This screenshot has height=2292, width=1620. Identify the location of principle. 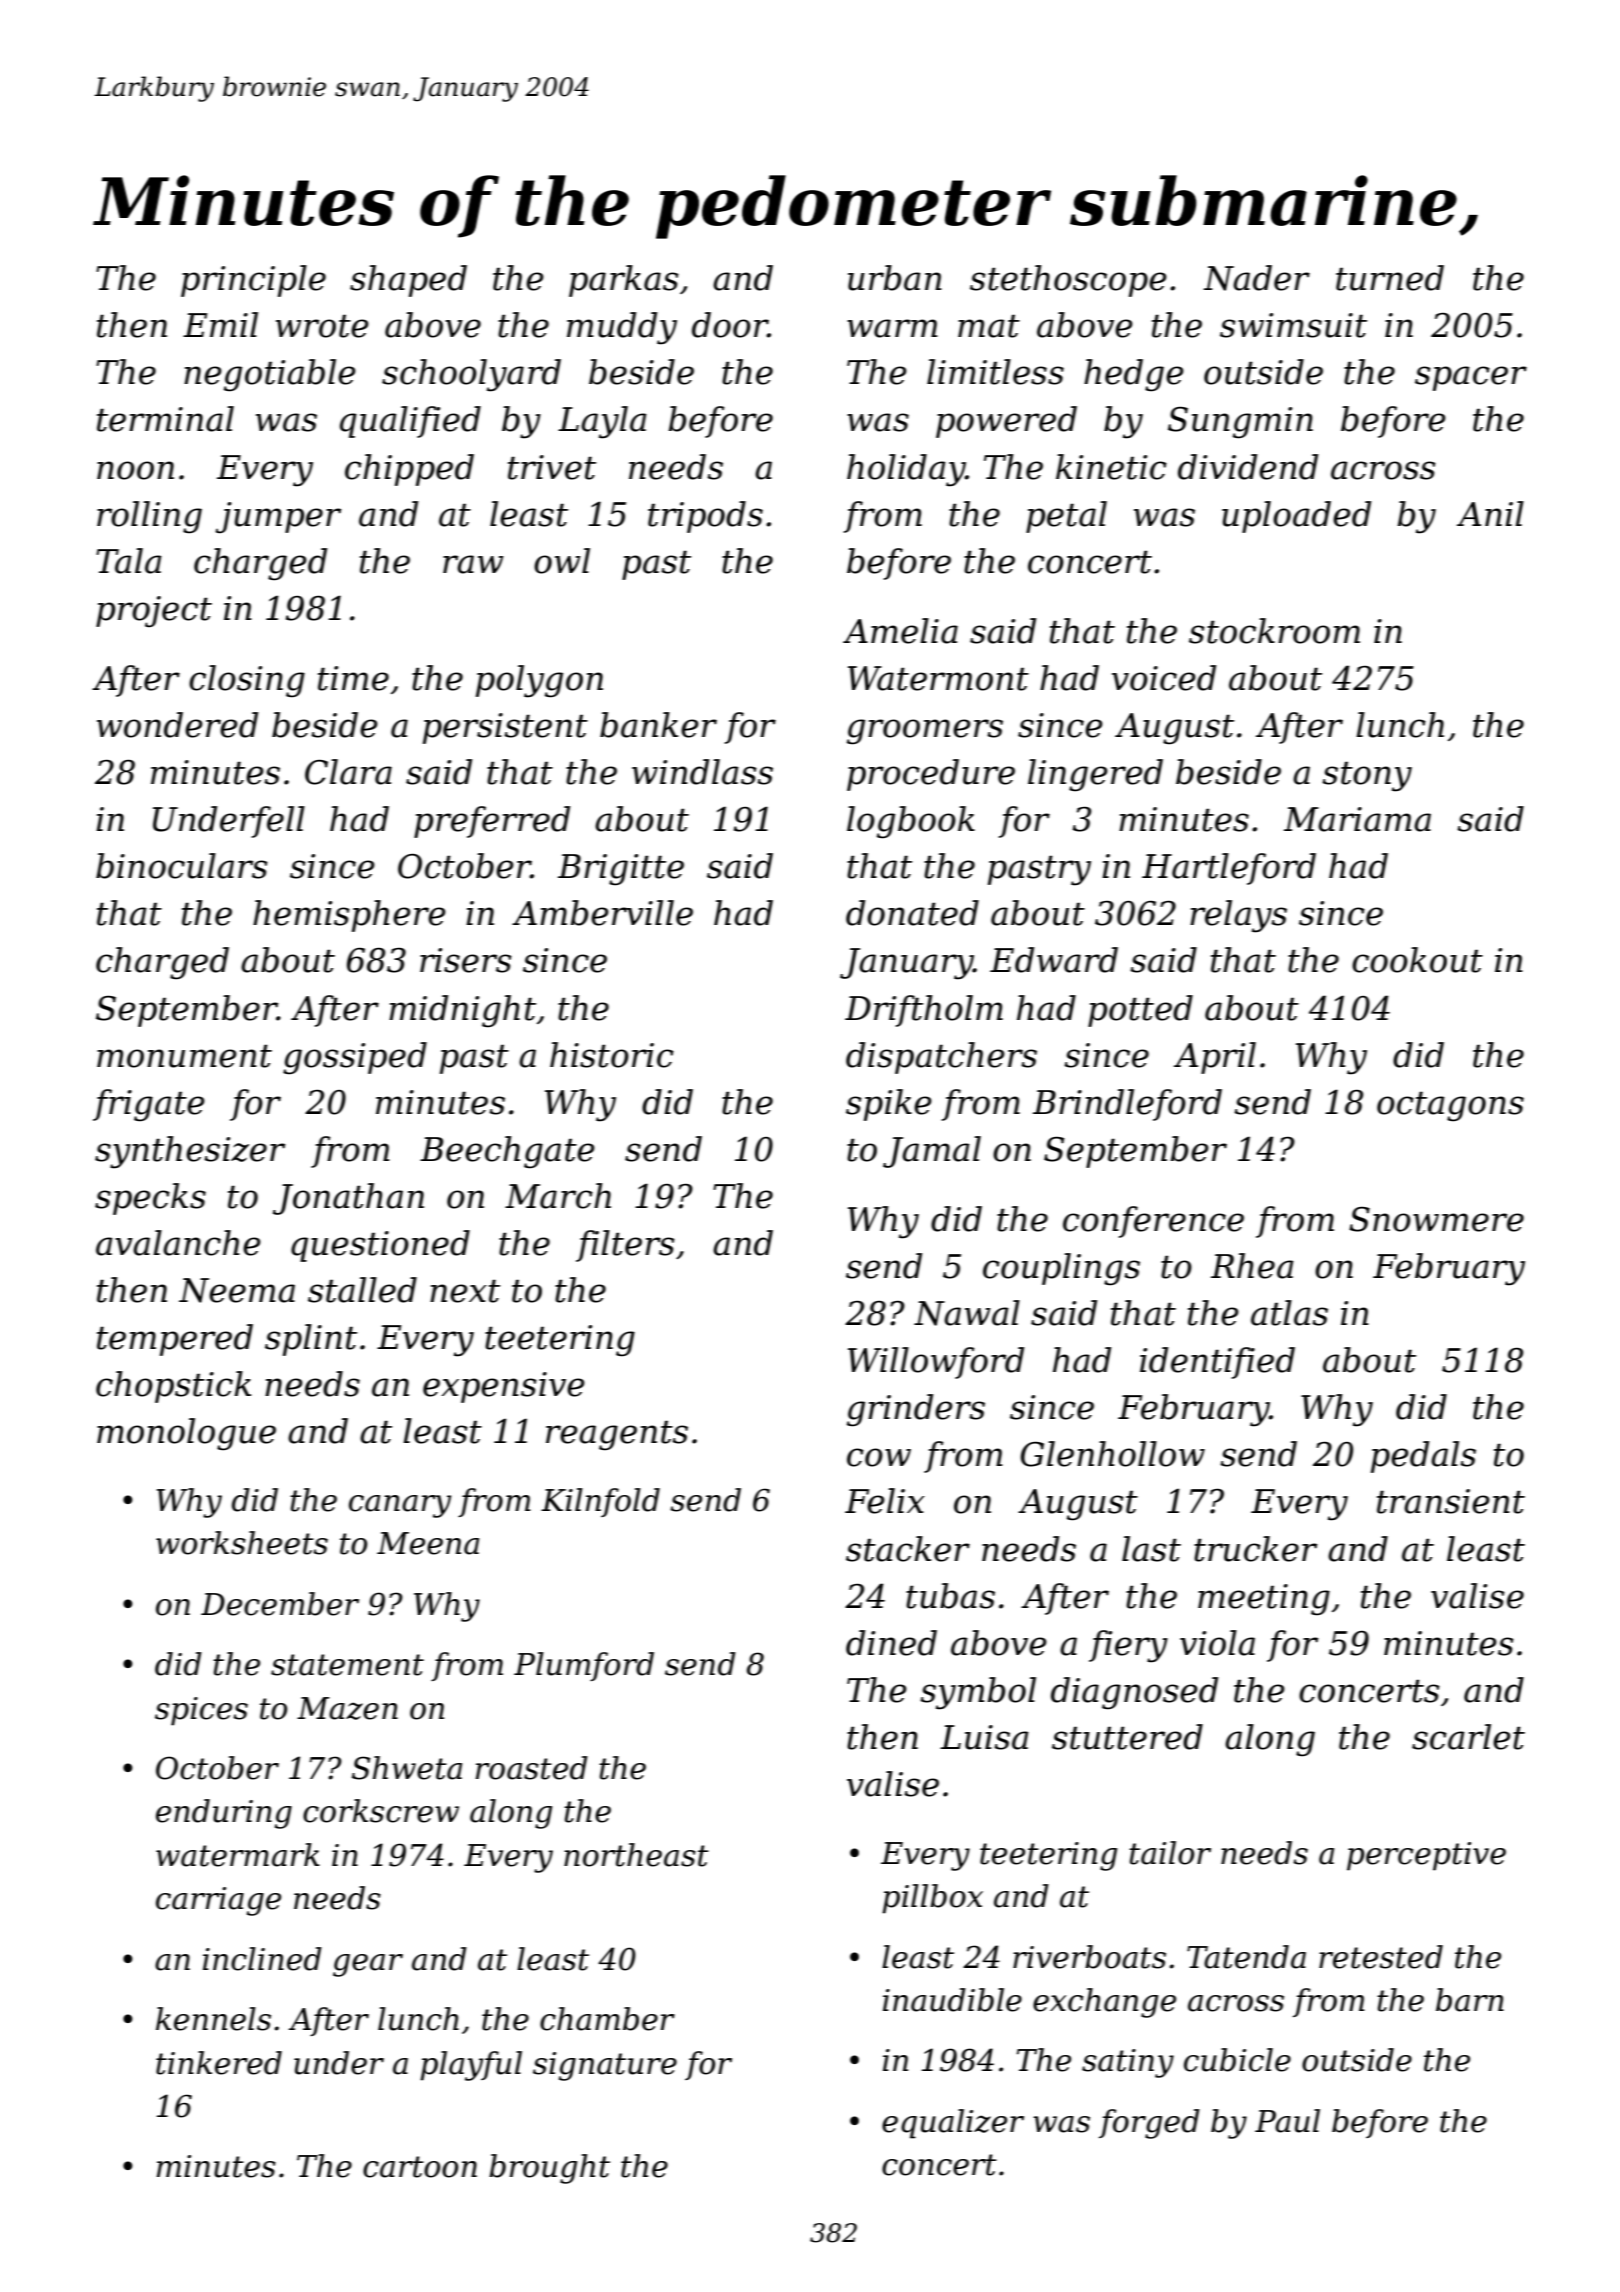
(253, 281).
